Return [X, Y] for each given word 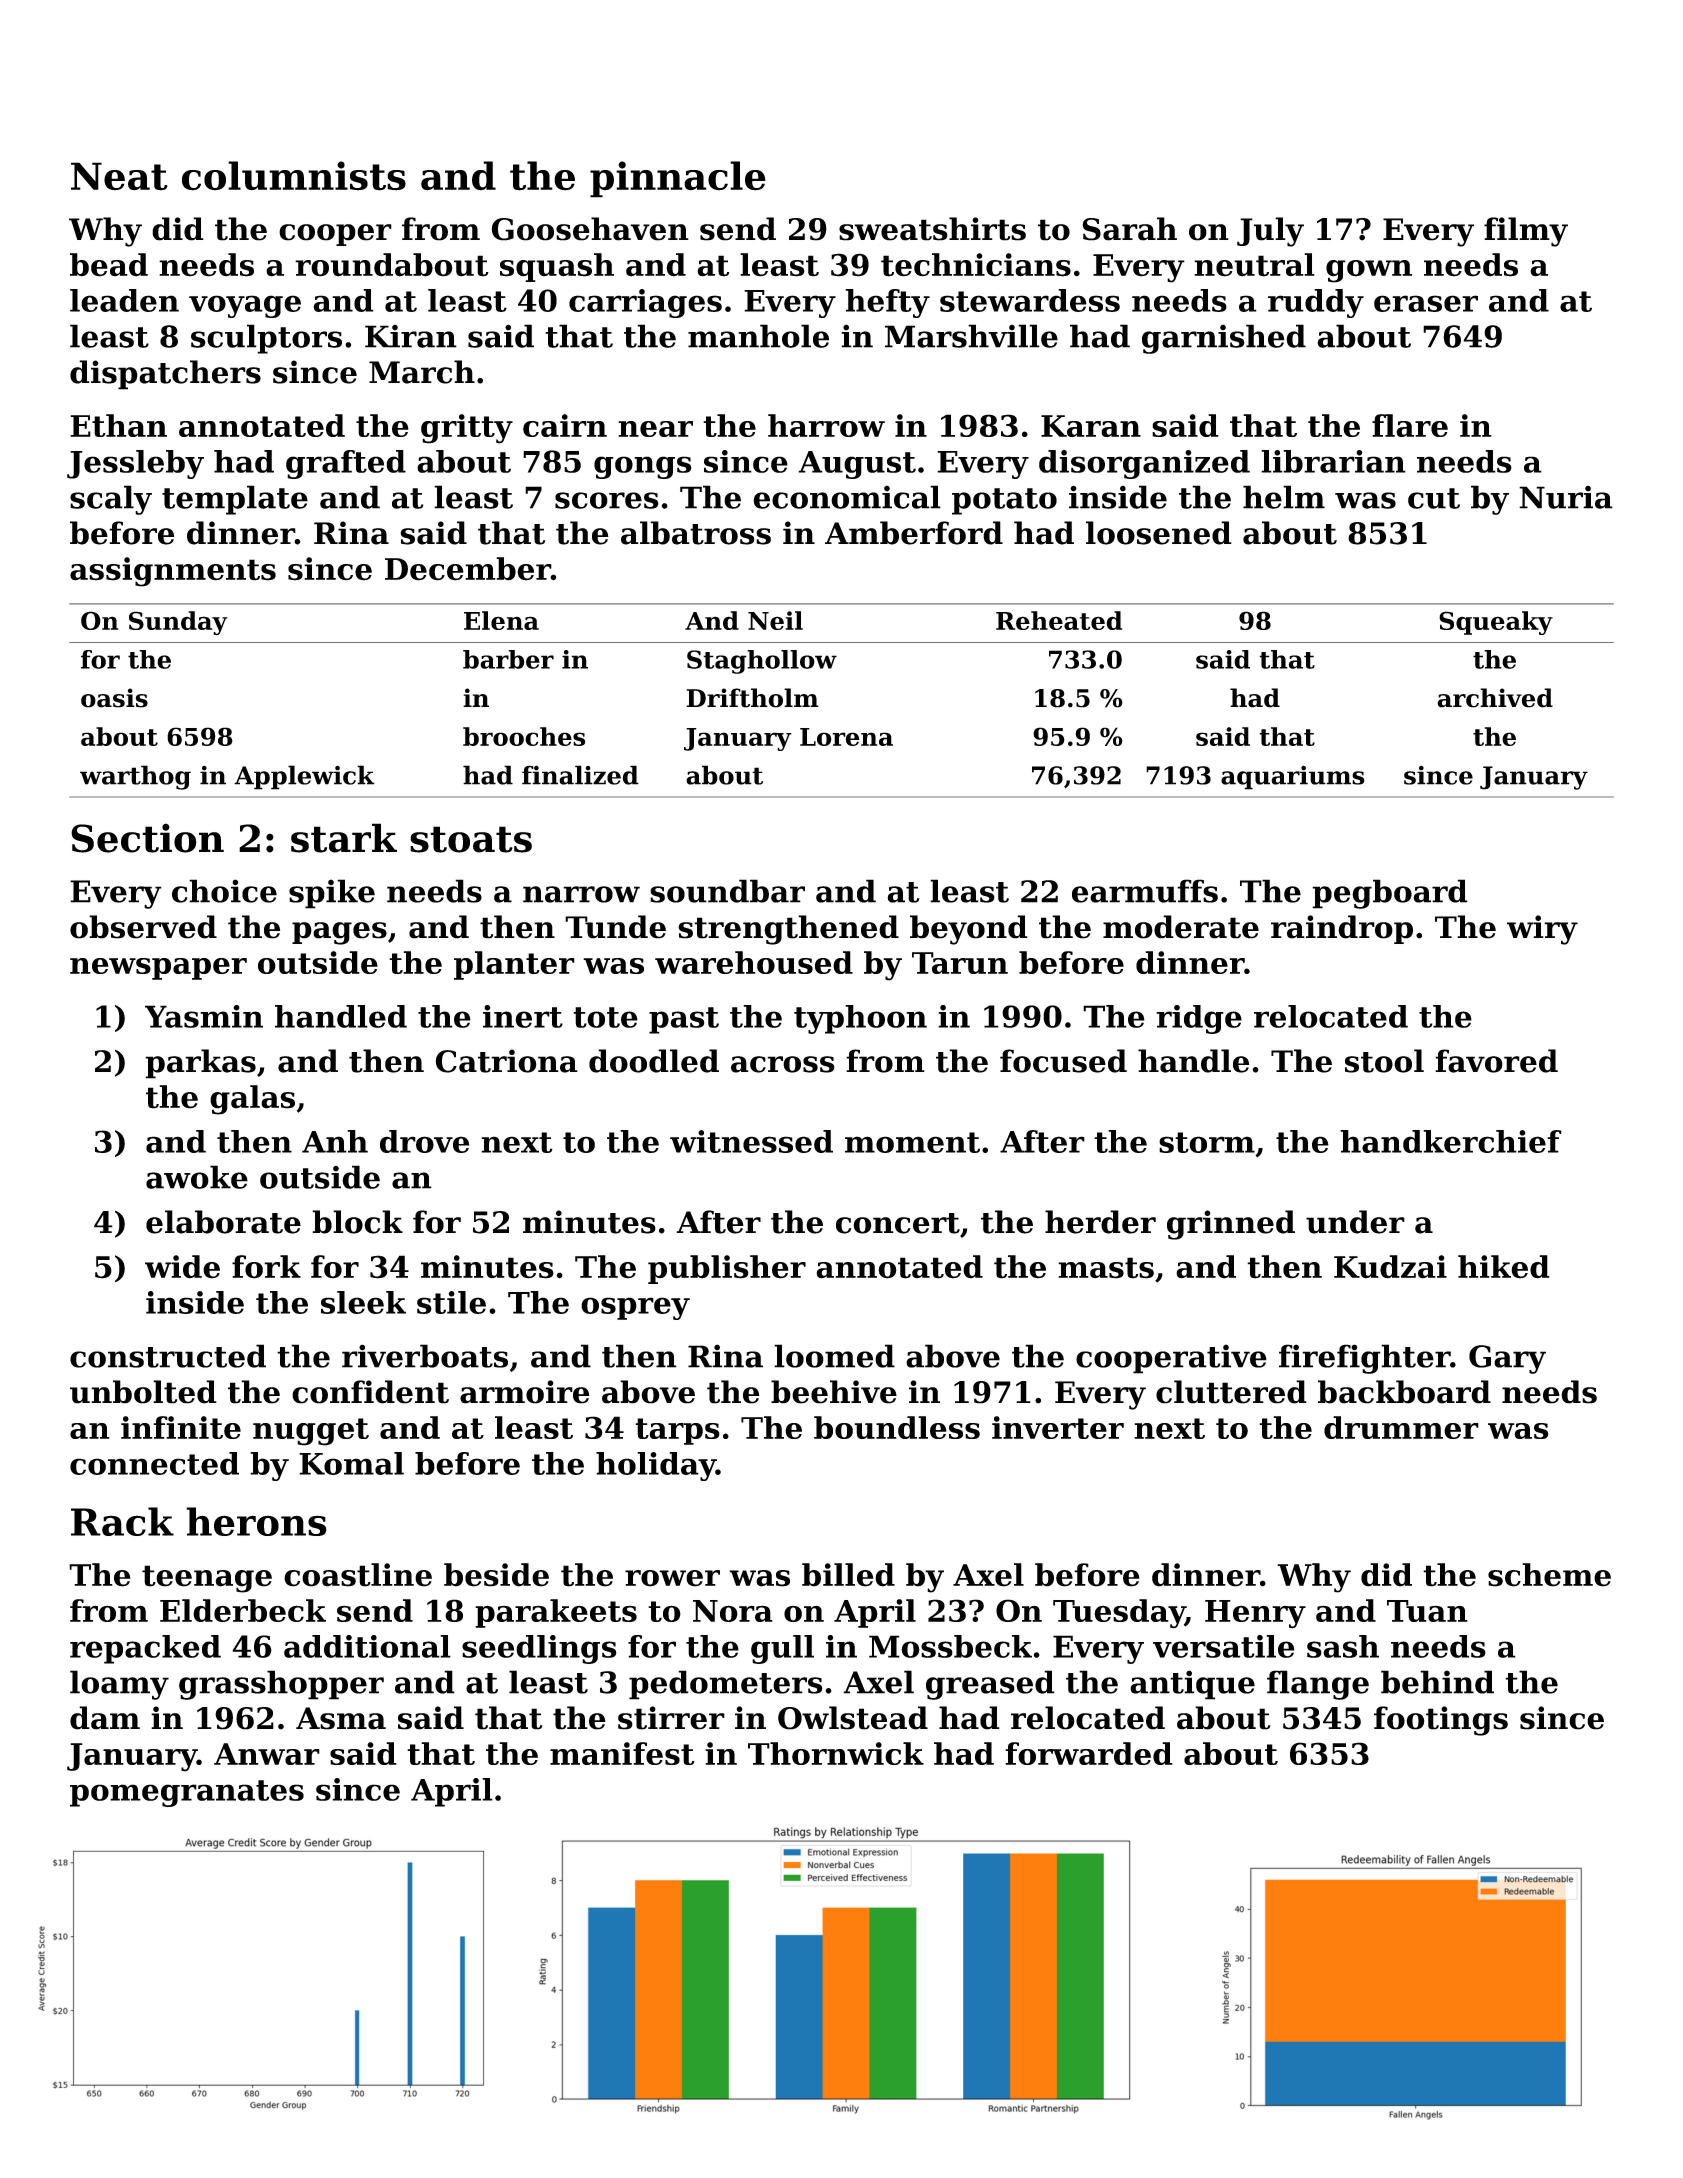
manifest [622, 1753]
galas [252, 1100]
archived [1495, 698]
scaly [111, 500]
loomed [834, 1356]
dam [105, 1718]
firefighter [1364, 1359]
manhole [758, 336]
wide [182, 1267]
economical [847, 497]
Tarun [960, 963]
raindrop [1342, 929]
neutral [1254, 265]
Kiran [411, 336]
